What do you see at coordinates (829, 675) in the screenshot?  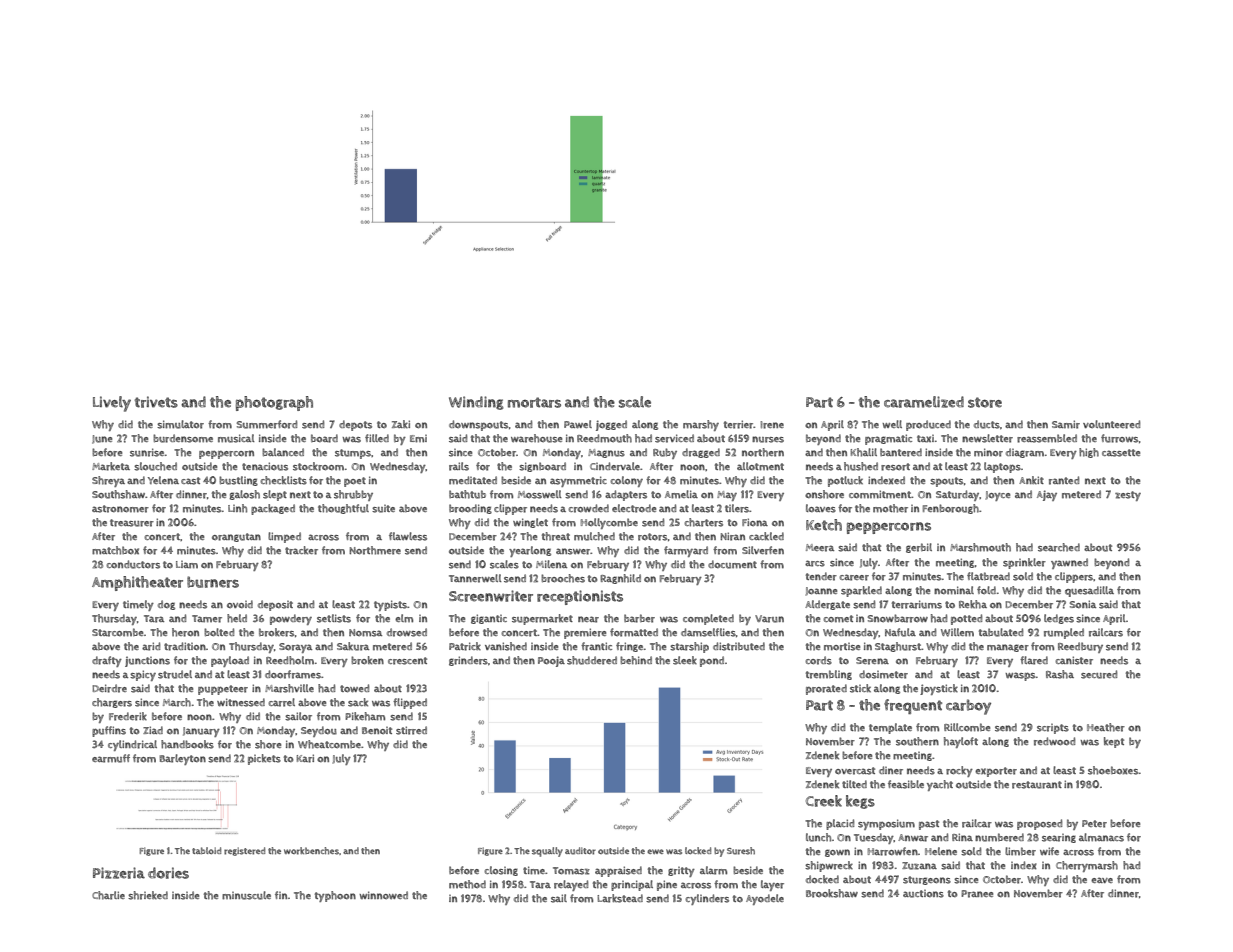 I see `trembling` at bounding box center [829, 675].
